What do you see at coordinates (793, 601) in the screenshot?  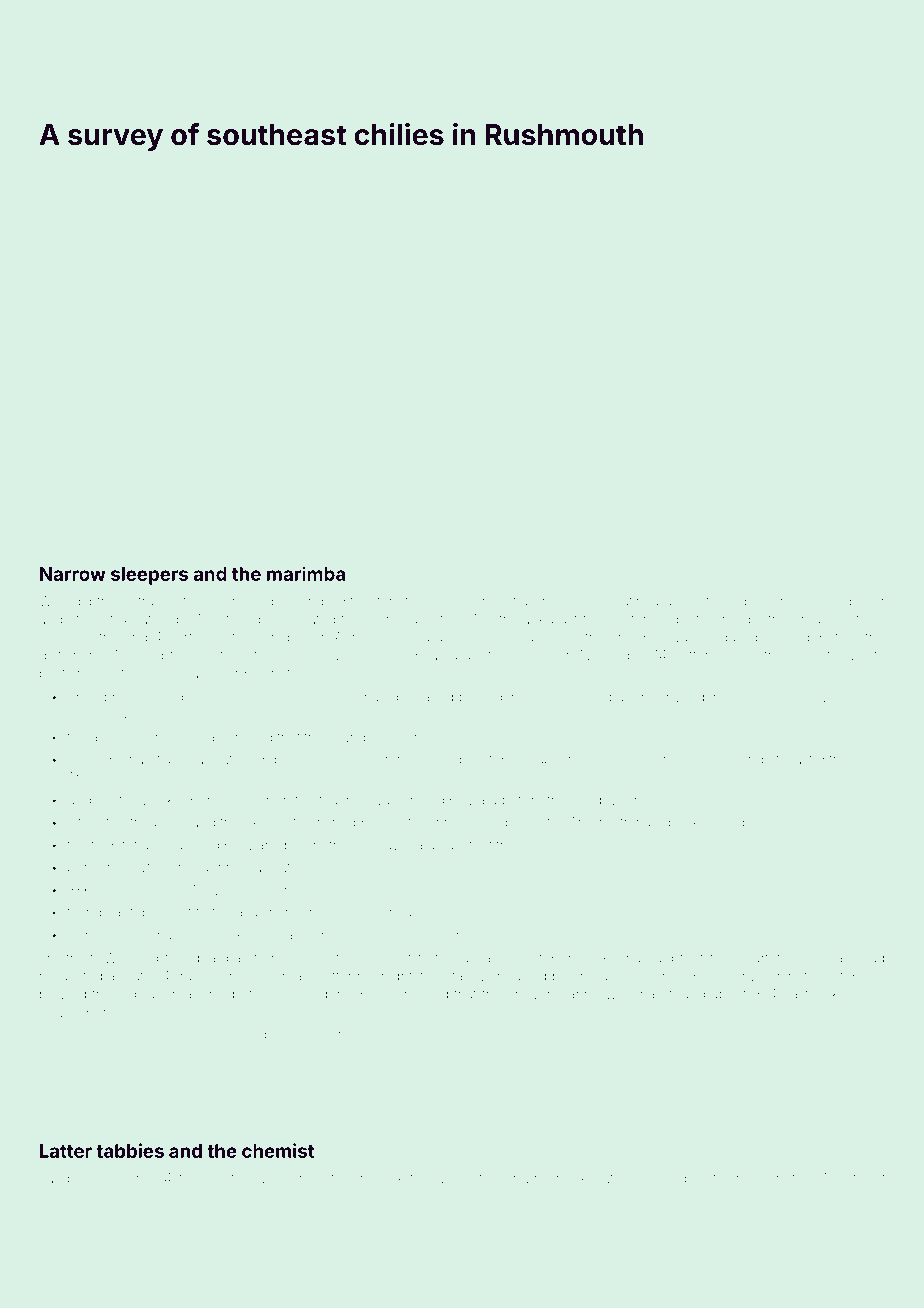 I see `broken` at bounding box center [793, 601].
